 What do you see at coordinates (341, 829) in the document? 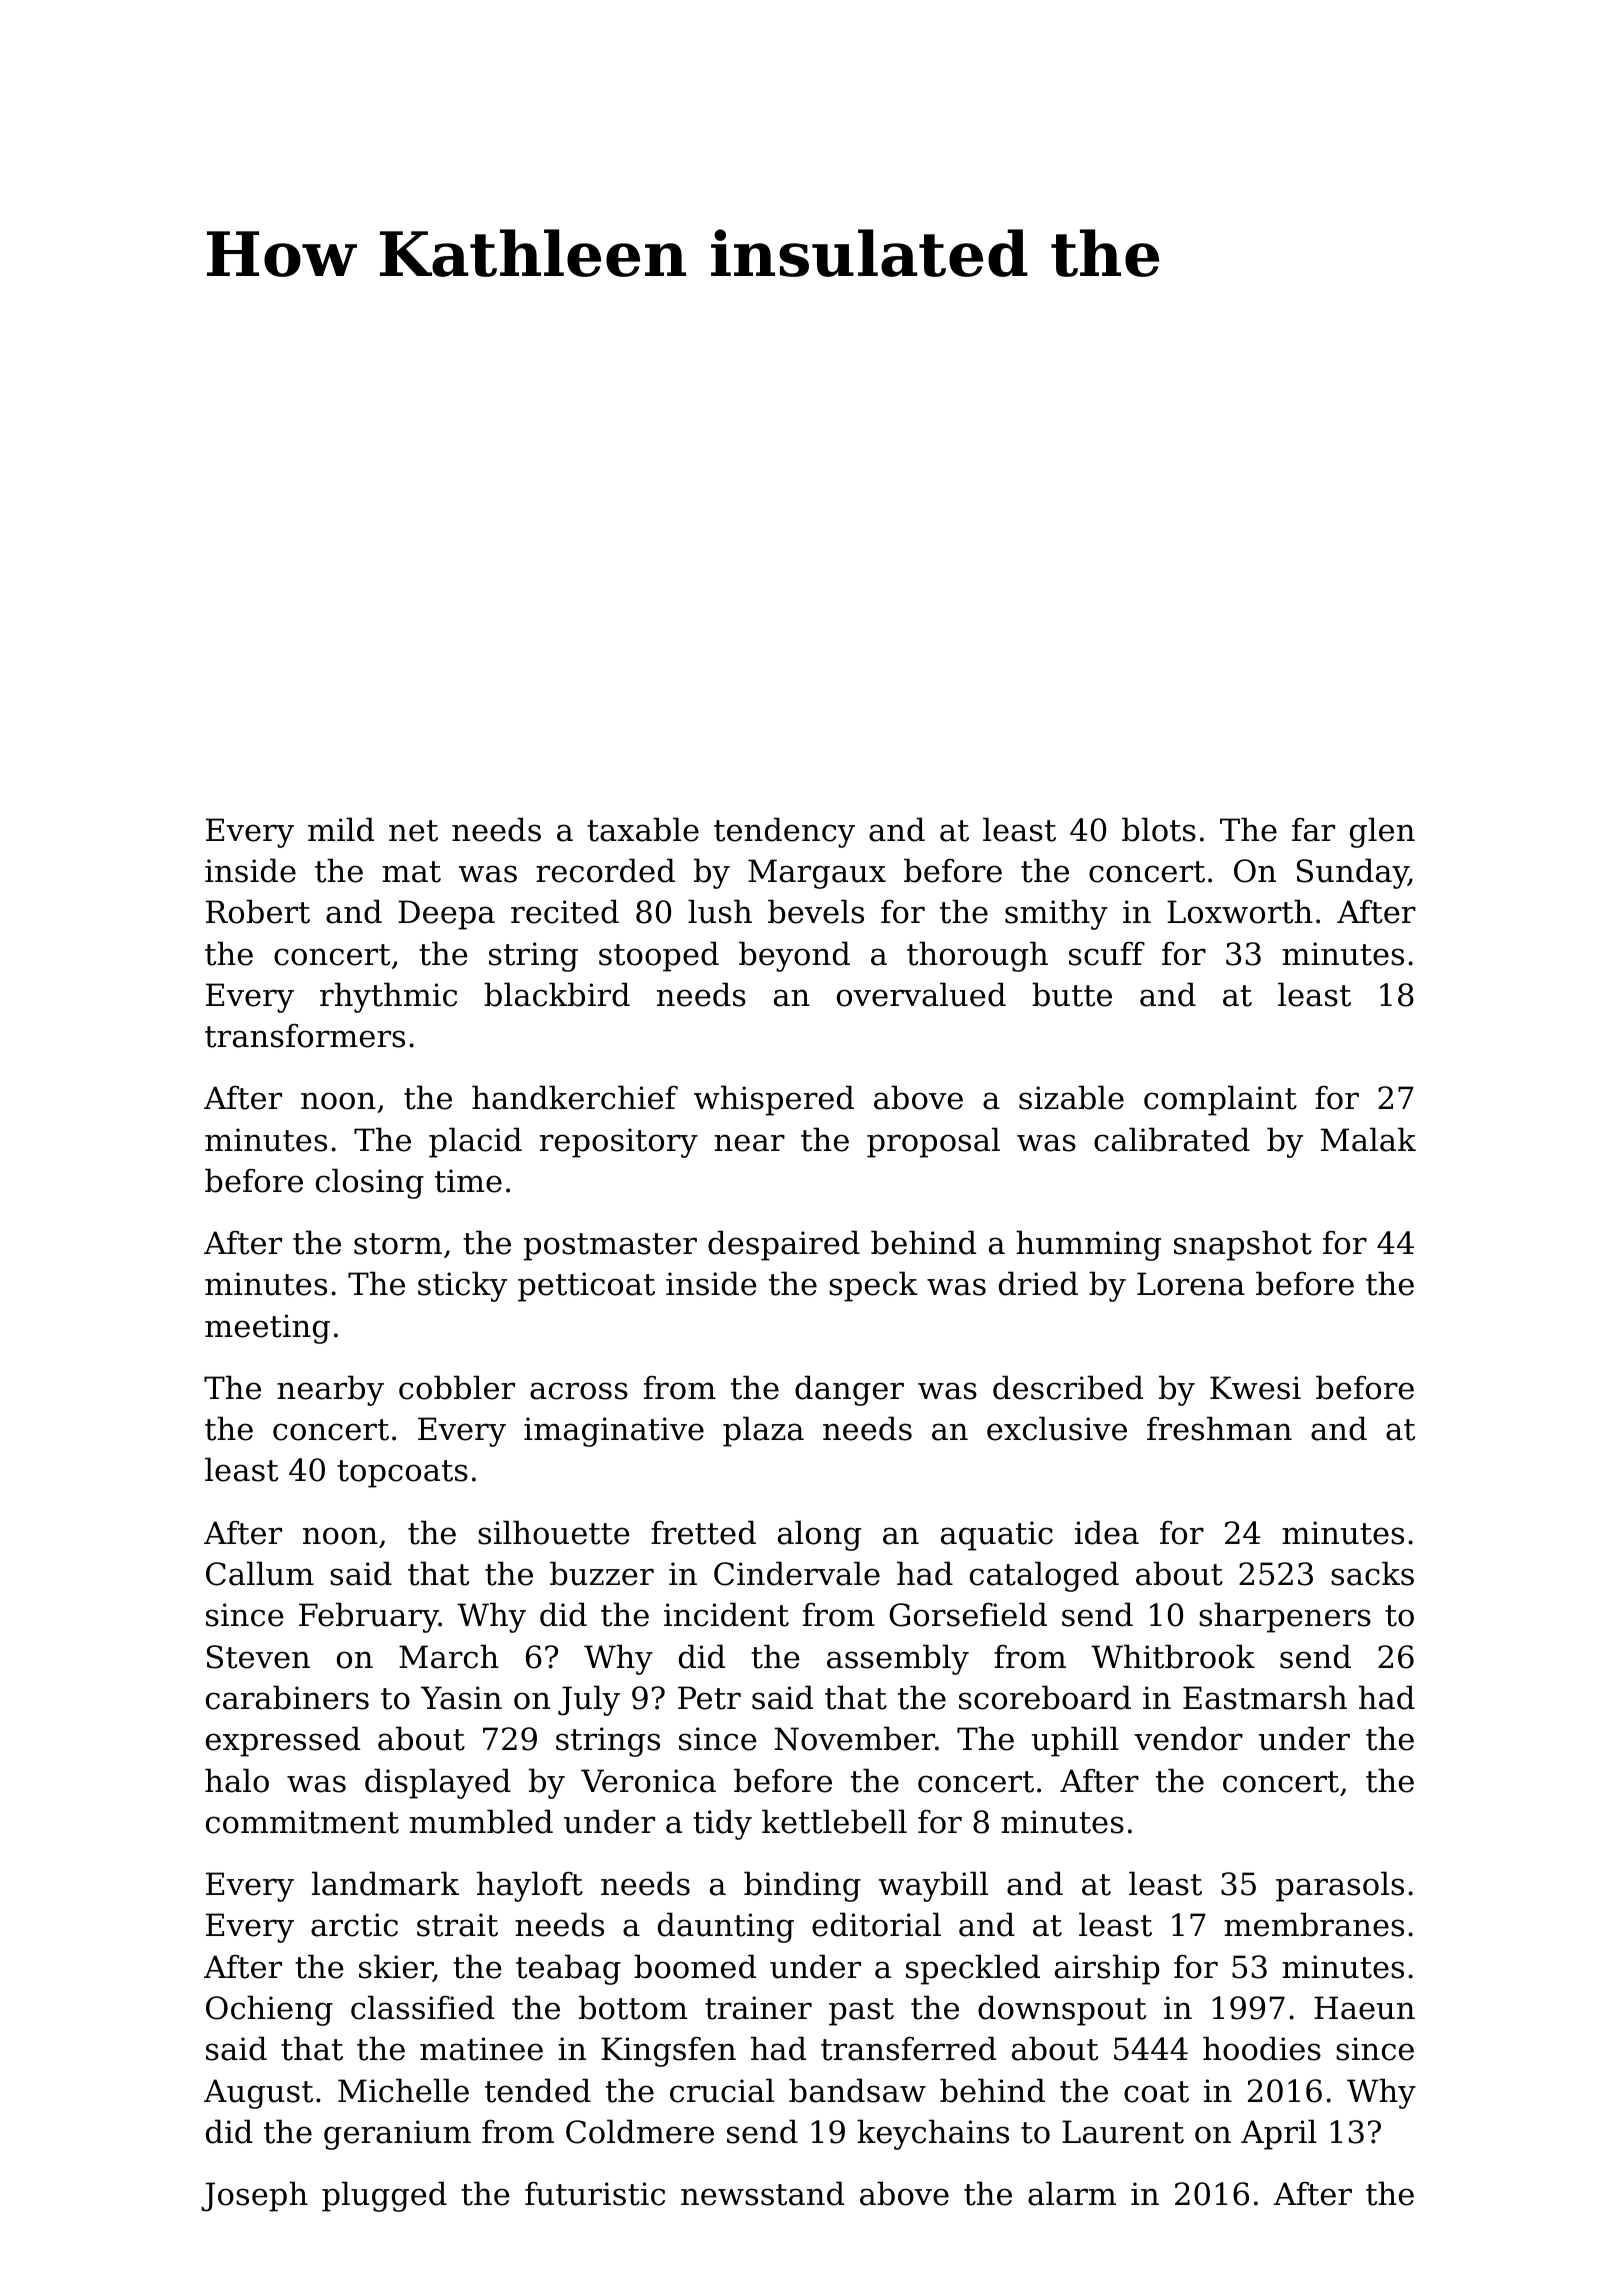
I see `mild` at bounding box center [341, 829].
